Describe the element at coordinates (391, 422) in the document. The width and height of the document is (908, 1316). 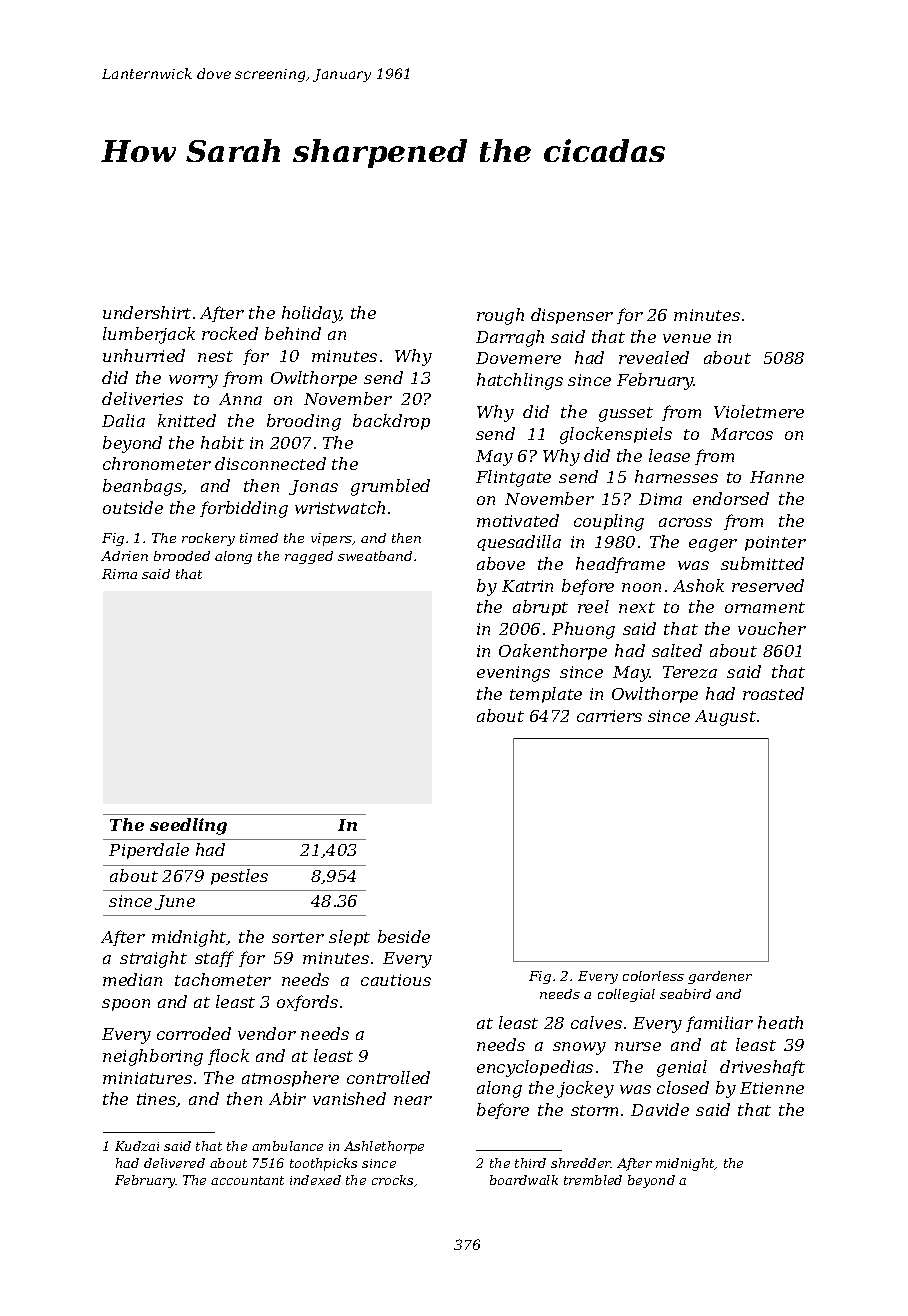
I see `backdrop` at that location.
